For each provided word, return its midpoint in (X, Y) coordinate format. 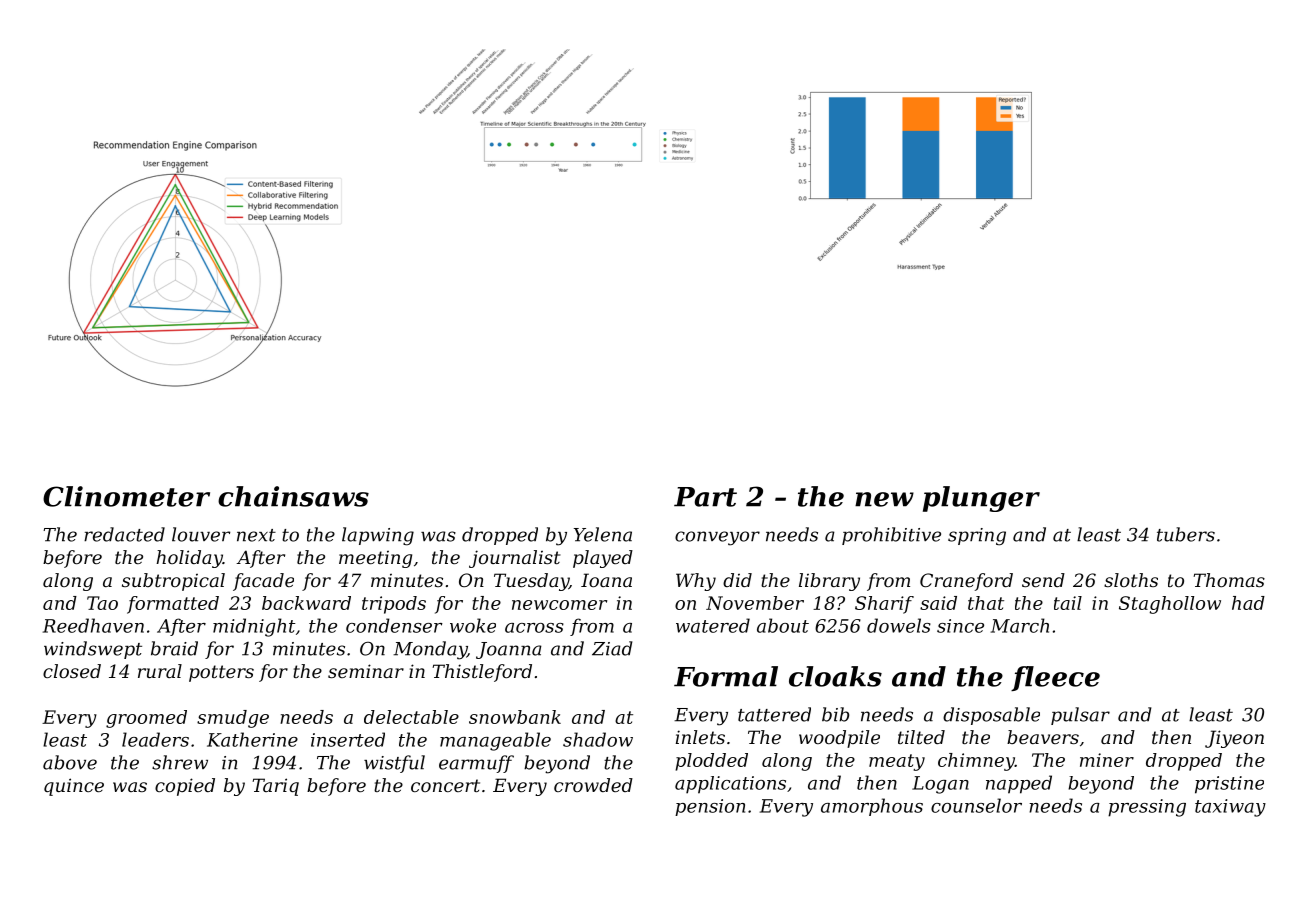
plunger (981, 499)
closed (72, 671)
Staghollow (1170, 605)
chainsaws (293, 496)
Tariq (275, 787)
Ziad (612, 648)
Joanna (509, 650)
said (938, 603)
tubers (1186, 534)
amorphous (872, 807)
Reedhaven (93, 625)
